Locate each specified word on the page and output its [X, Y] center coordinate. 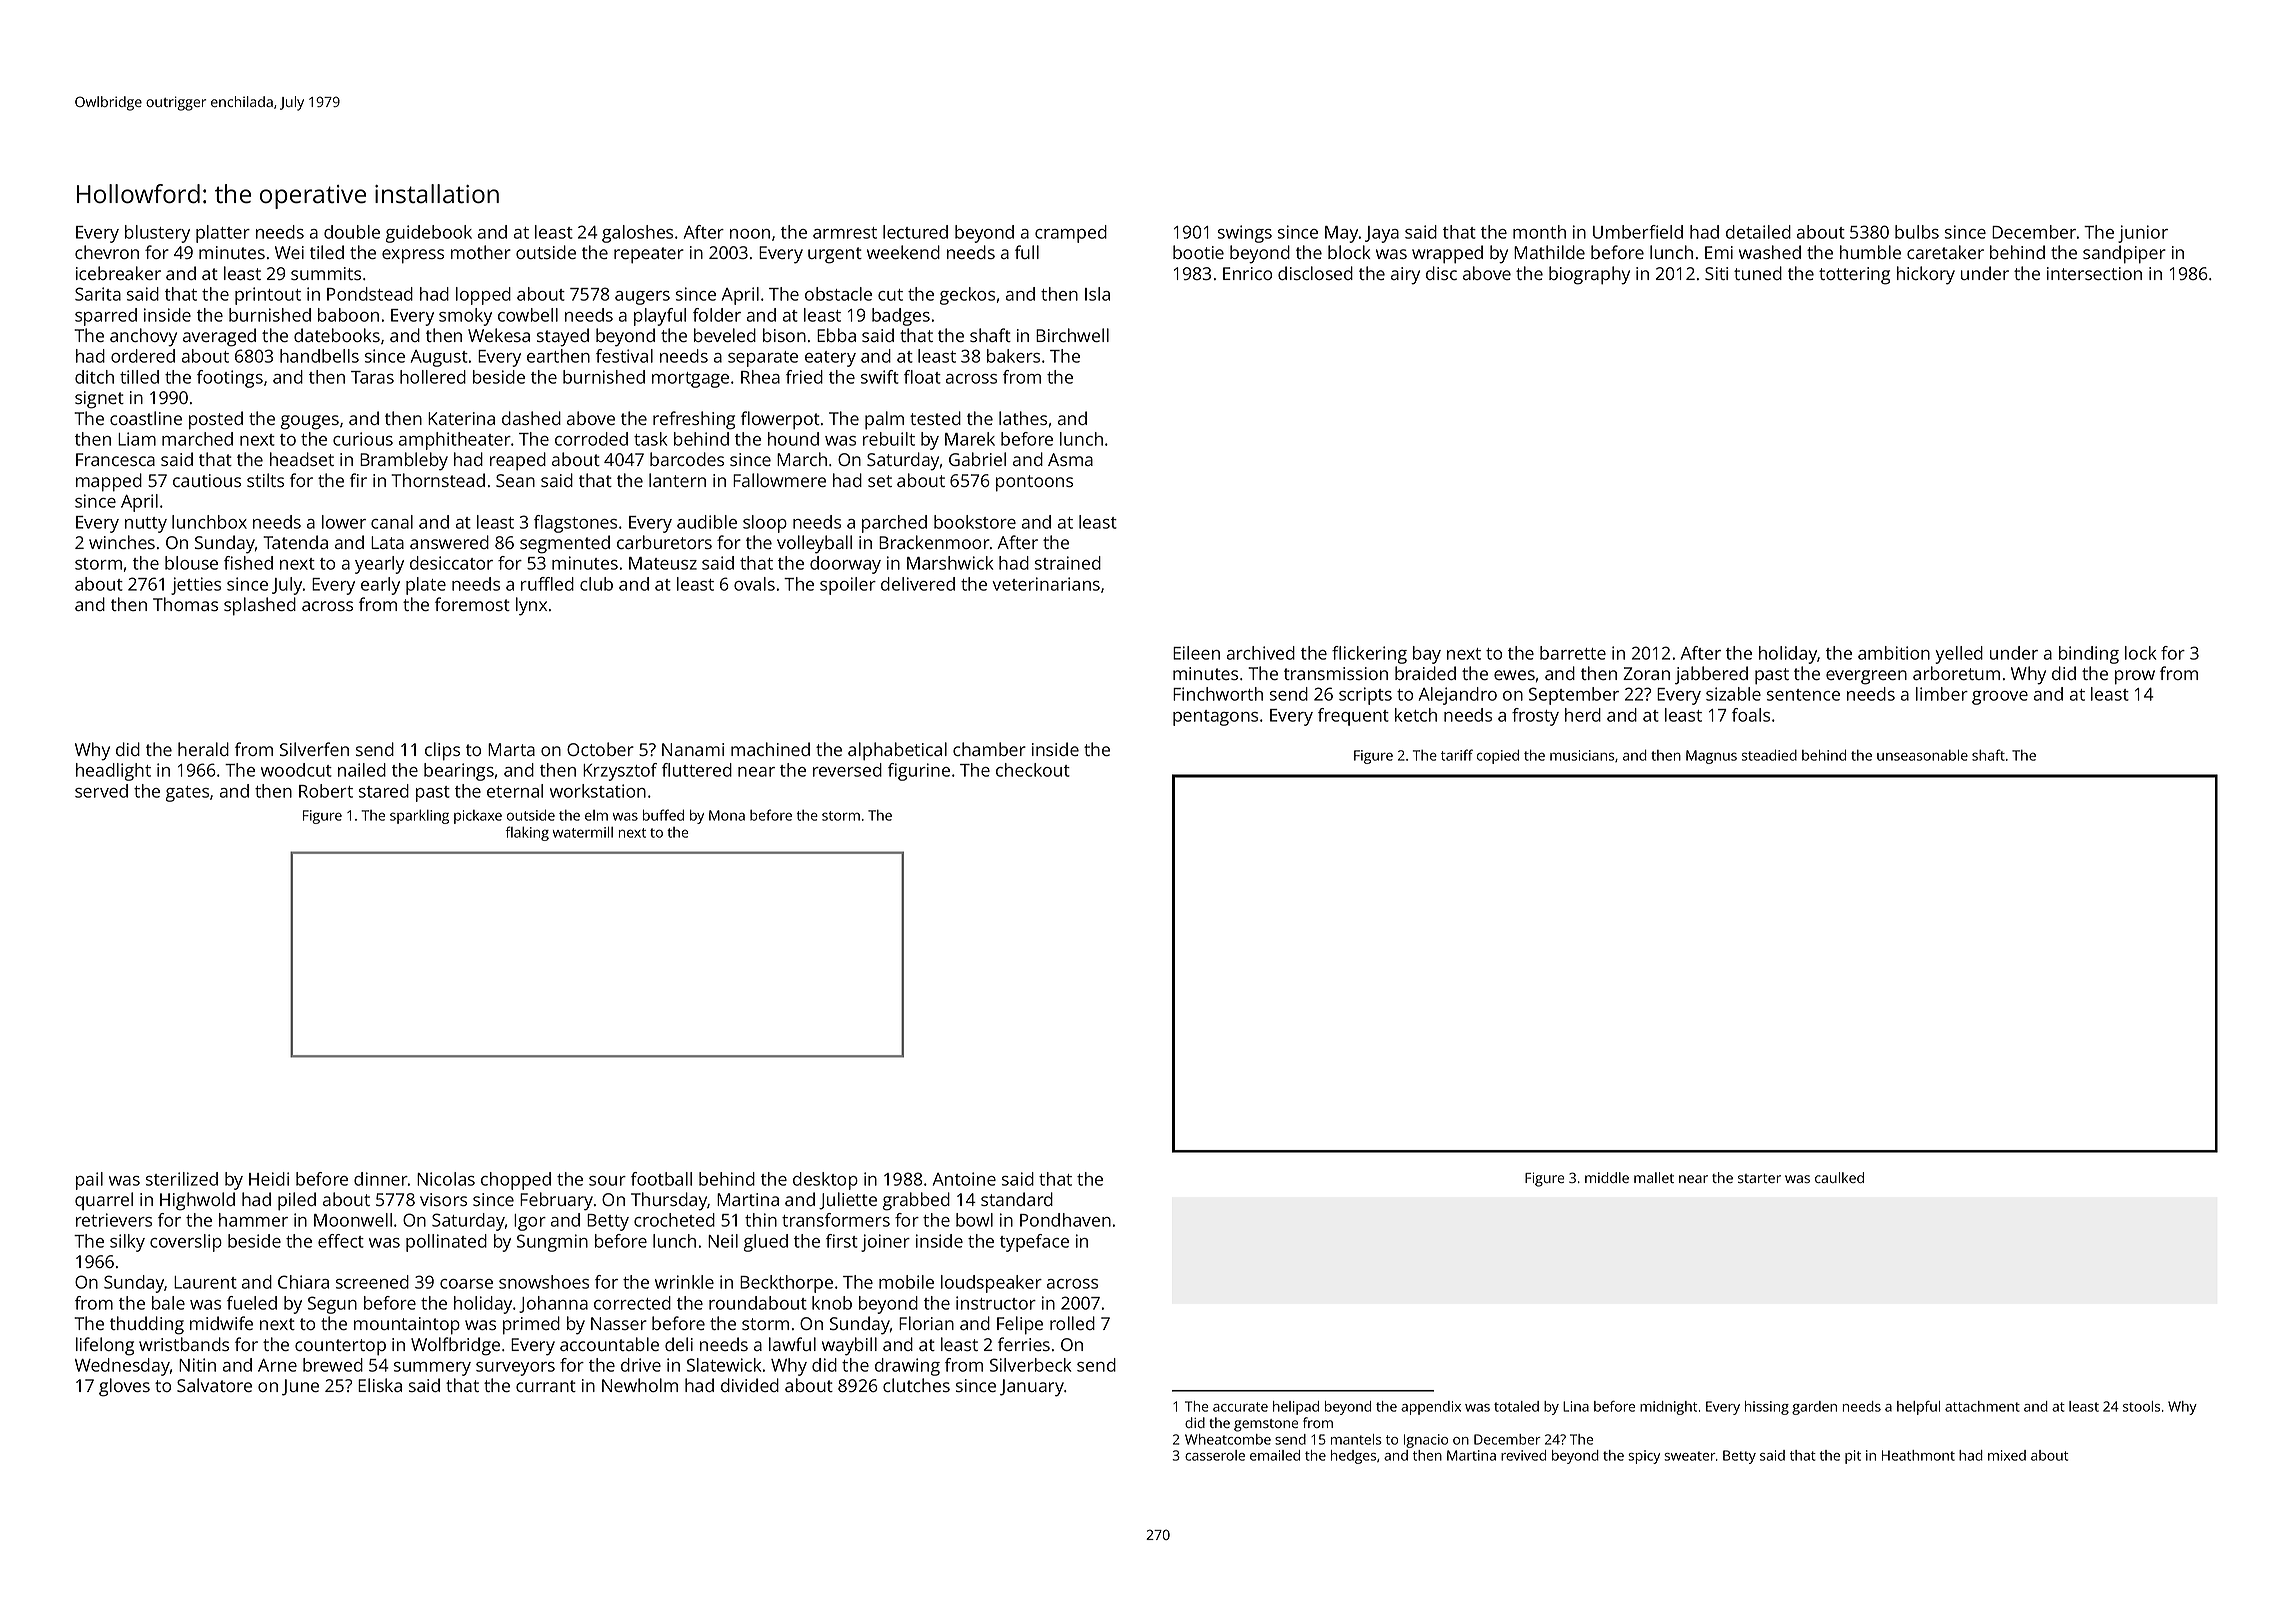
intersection [2094, 273]
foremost [472, 604]
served [101, 791]
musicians [1582, 755]
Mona [727, 815]
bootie [1198, 252]
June [300, 1387]
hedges [1353, 1457]
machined [770, 749]
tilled [139, 377]
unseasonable [1922, 755]
